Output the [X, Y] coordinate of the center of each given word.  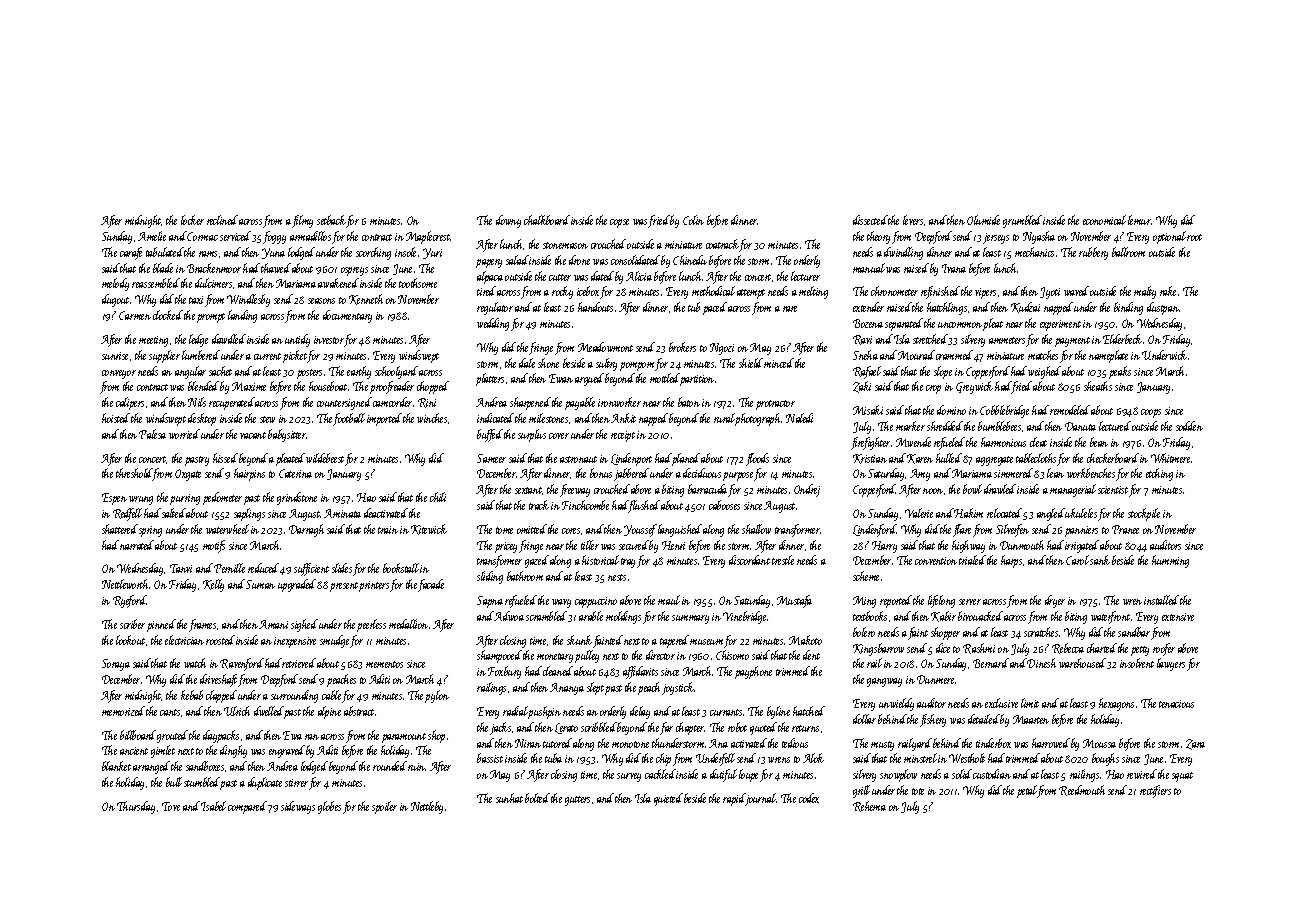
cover [559, 436]
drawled [1000, 489]
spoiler [384, 807]
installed [1161, 600]
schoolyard [396, 372]
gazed [537, 561]
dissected [870, 220]
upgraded [297, 585]
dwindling [903, 253]
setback [331, 220]
